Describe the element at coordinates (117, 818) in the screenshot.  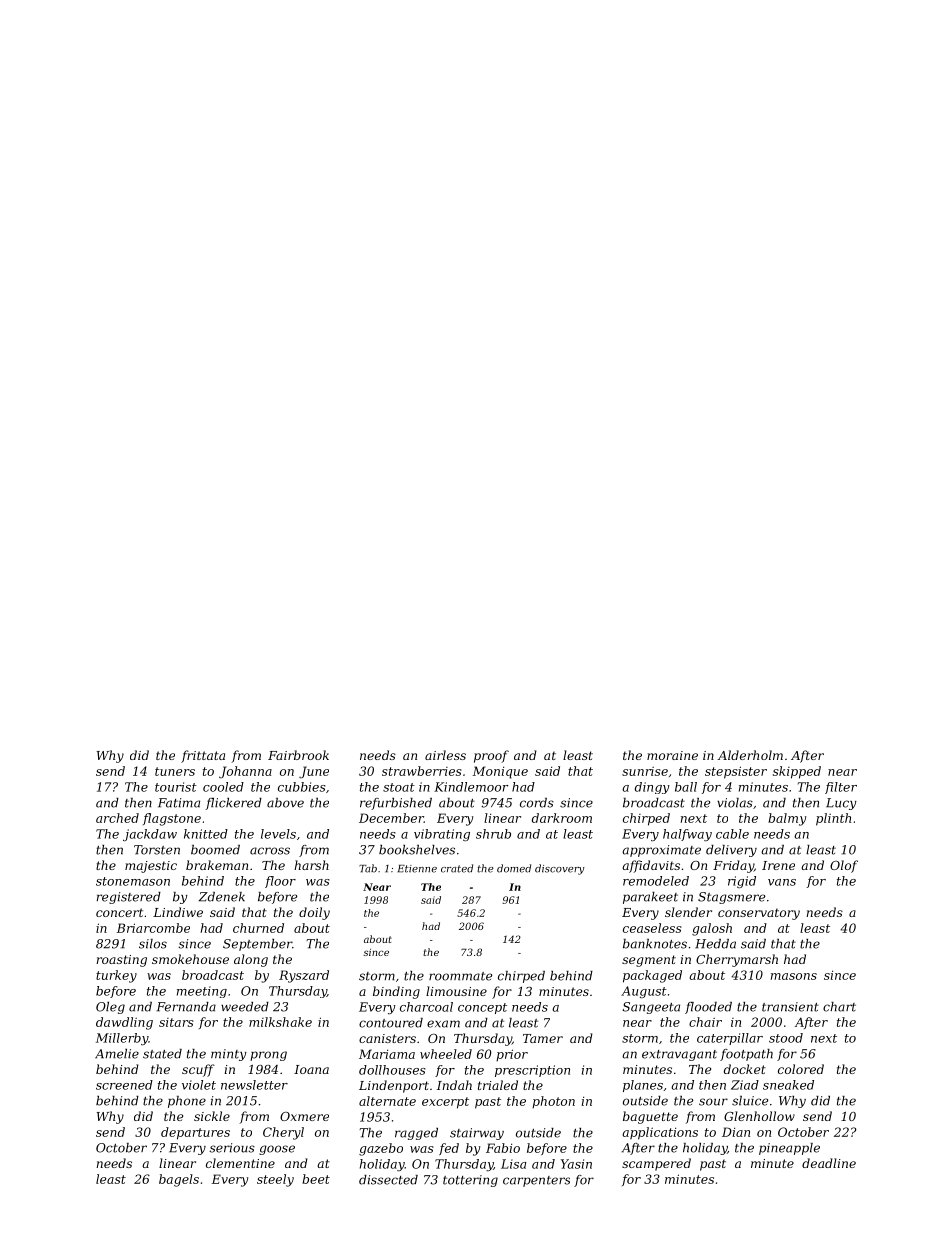
I see `arched` at that location.
